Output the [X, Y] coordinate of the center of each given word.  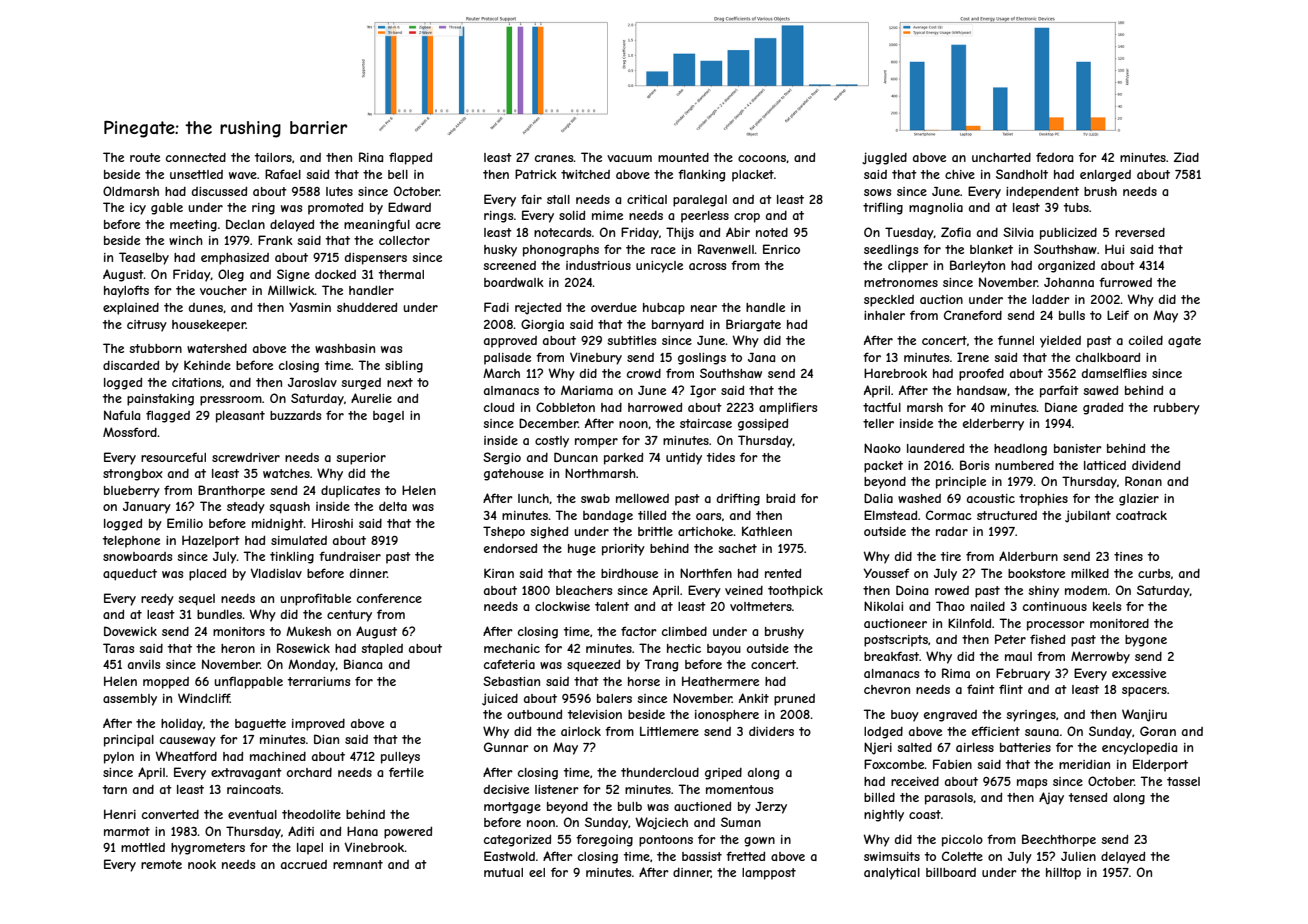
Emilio [185, 523]
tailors [273, 157]
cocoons [762, 158]
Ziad [1186, 157]
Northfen [706, 573]
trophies [1043, 500]
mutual [503, 872]
